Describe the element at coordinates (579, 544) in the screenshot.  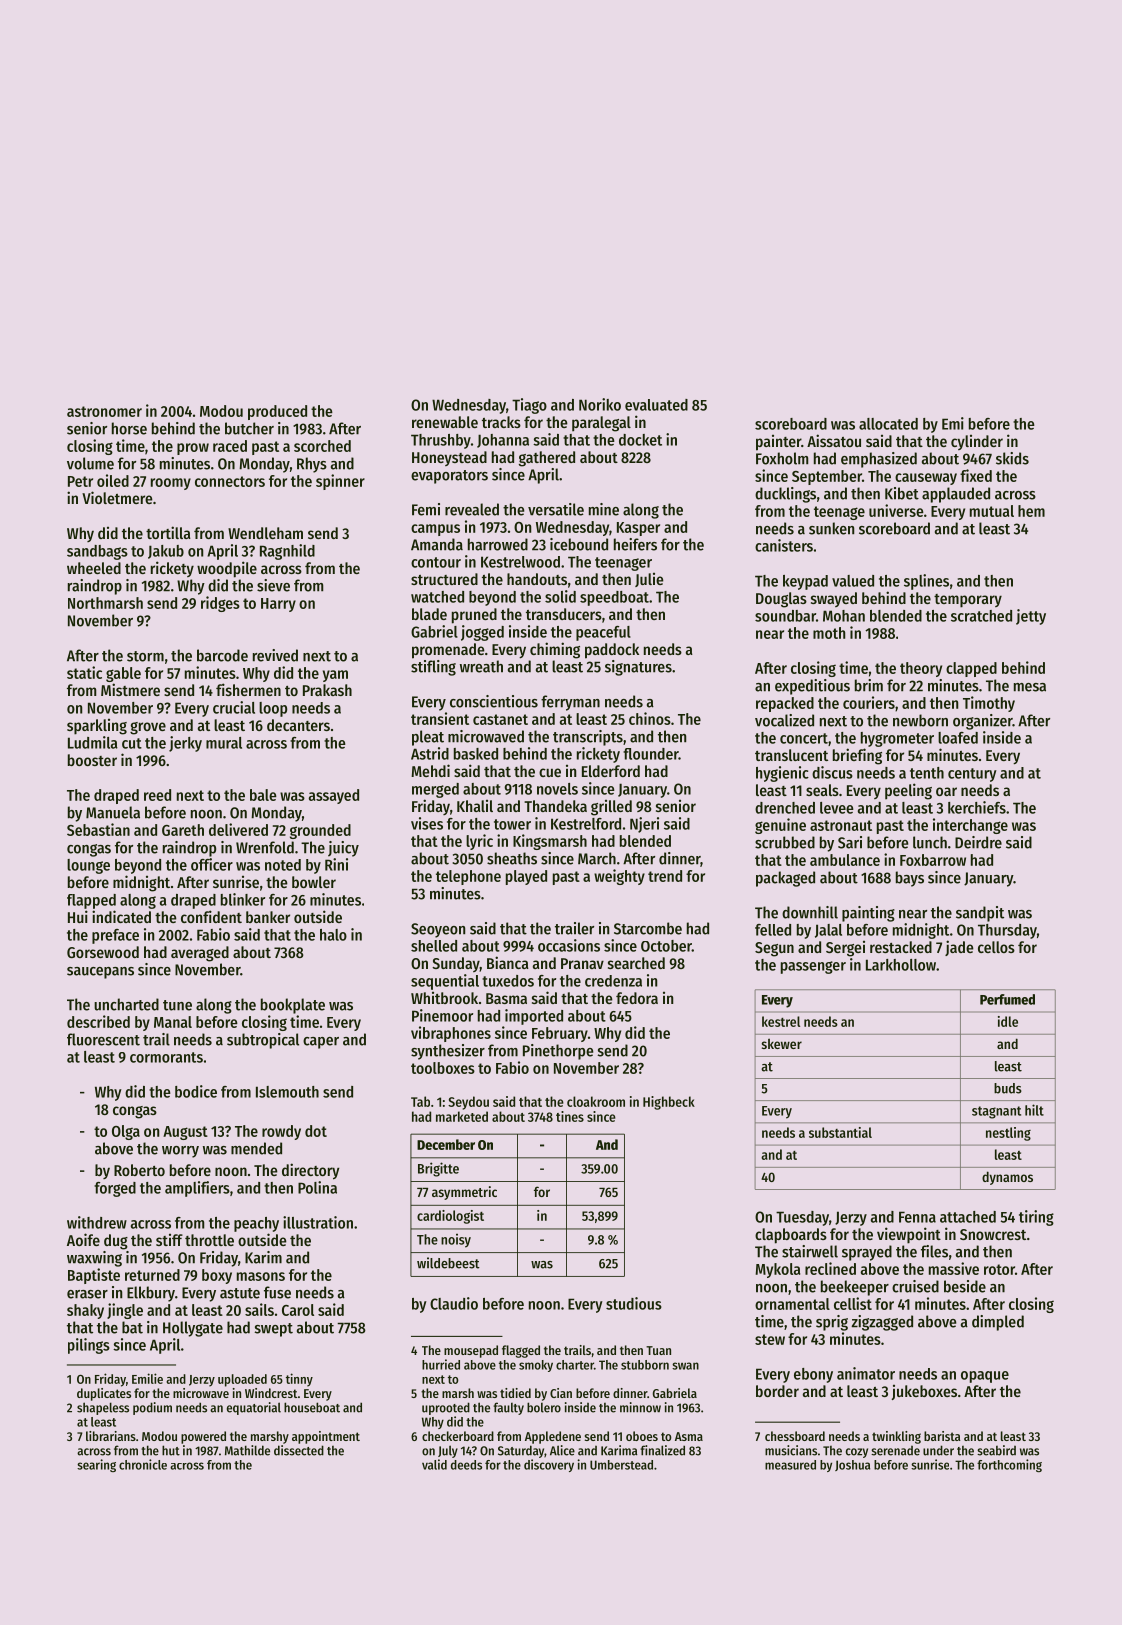
I see `icebound` at that location.
